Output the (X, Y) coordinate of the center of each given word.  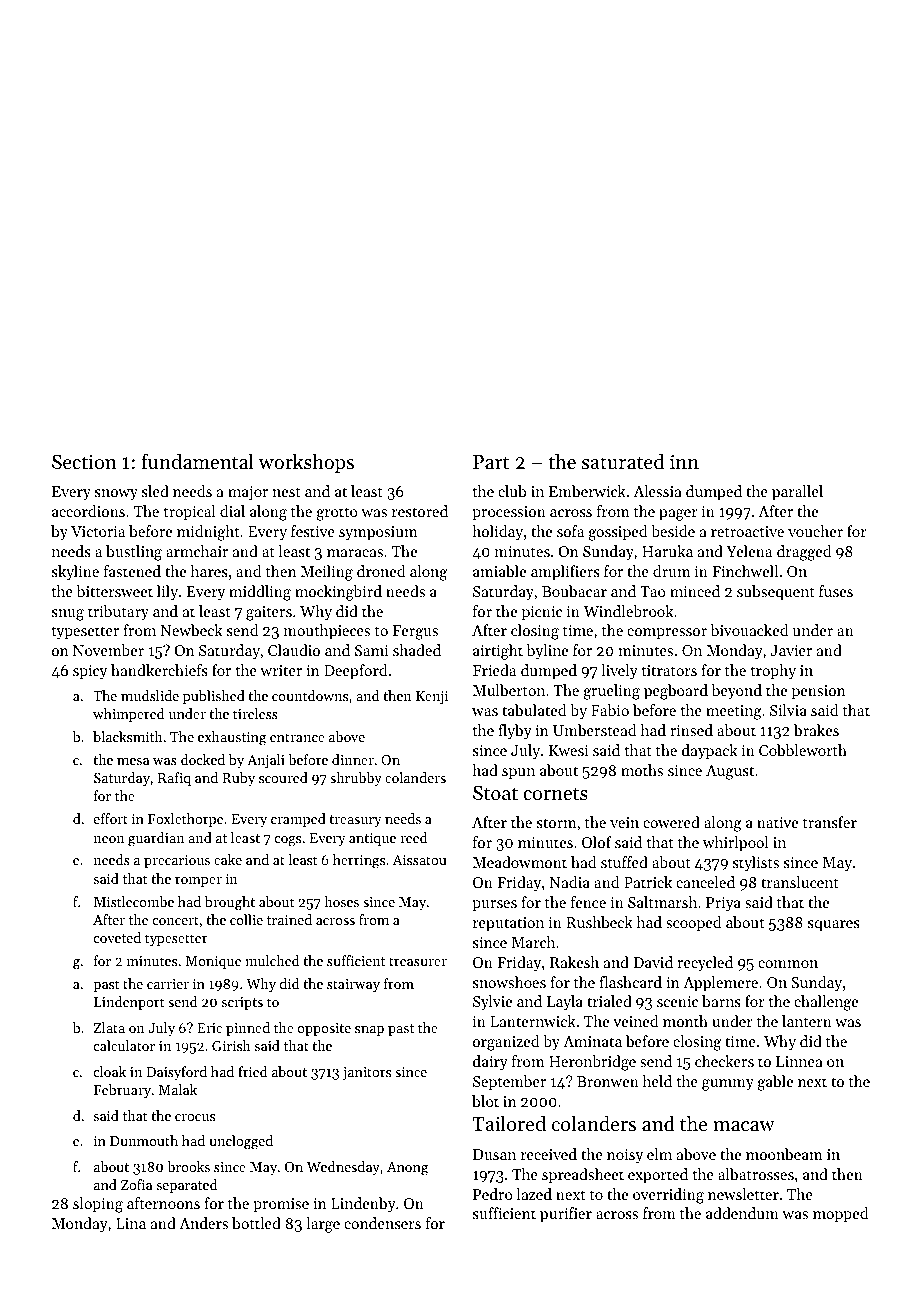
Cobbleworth (803, 750)
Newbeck (192, 630)
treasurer (418, 961)
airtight (498, 652)
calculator (124, 1045)
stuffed (624, 862)
